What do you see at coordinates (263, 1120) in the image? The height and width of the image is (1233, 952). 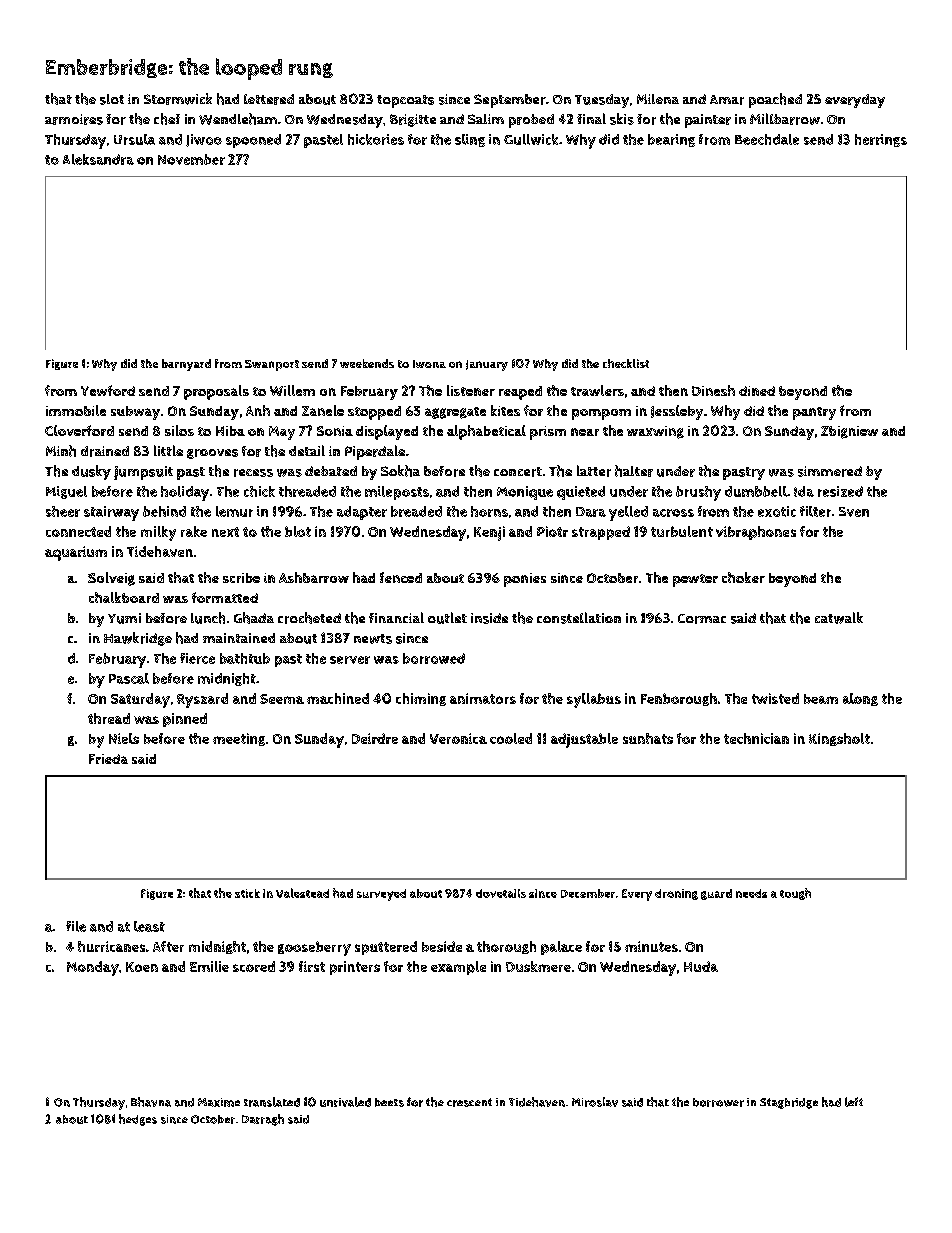 I see `Darragh` at bounding box center [263, 1120].
